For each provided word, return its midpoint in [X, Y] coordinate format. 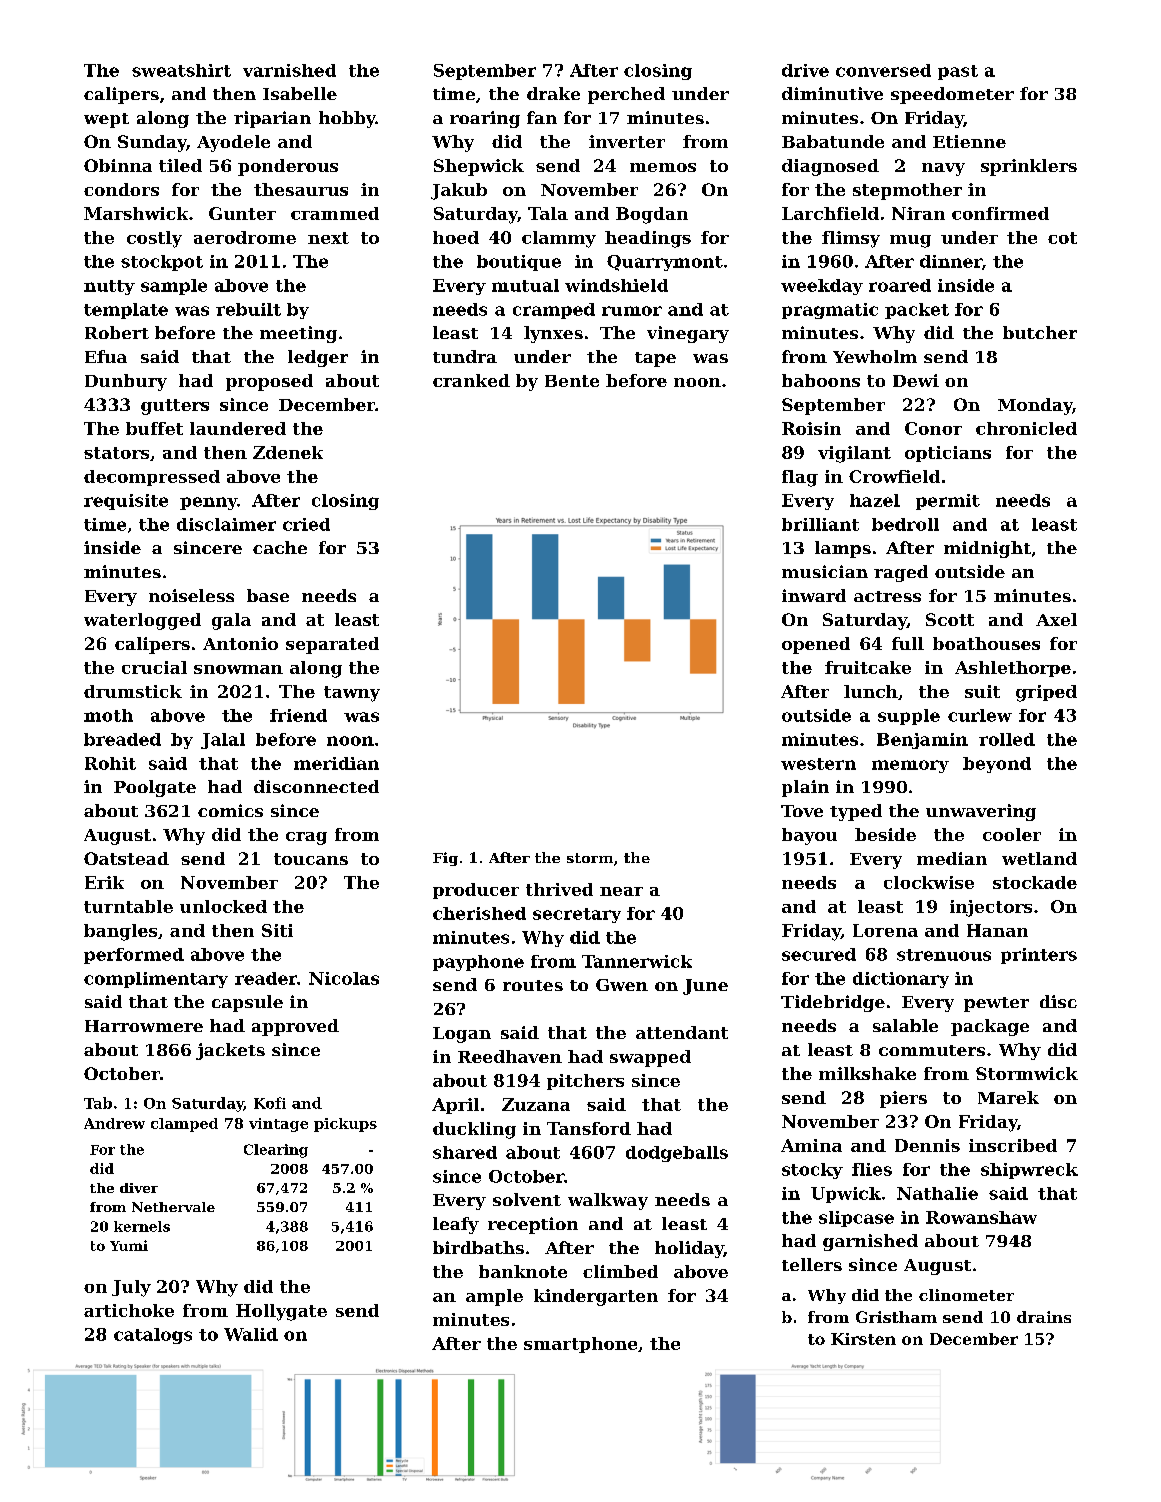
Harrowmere [144, 1026]
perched [626, 95]
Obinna [118, 165]
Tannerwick [637, 961]
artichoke [129, 1310]
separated [332, 645]
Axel [1056, 619]
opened [816, 645]
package [990, 1027]
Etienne [969, 141]
